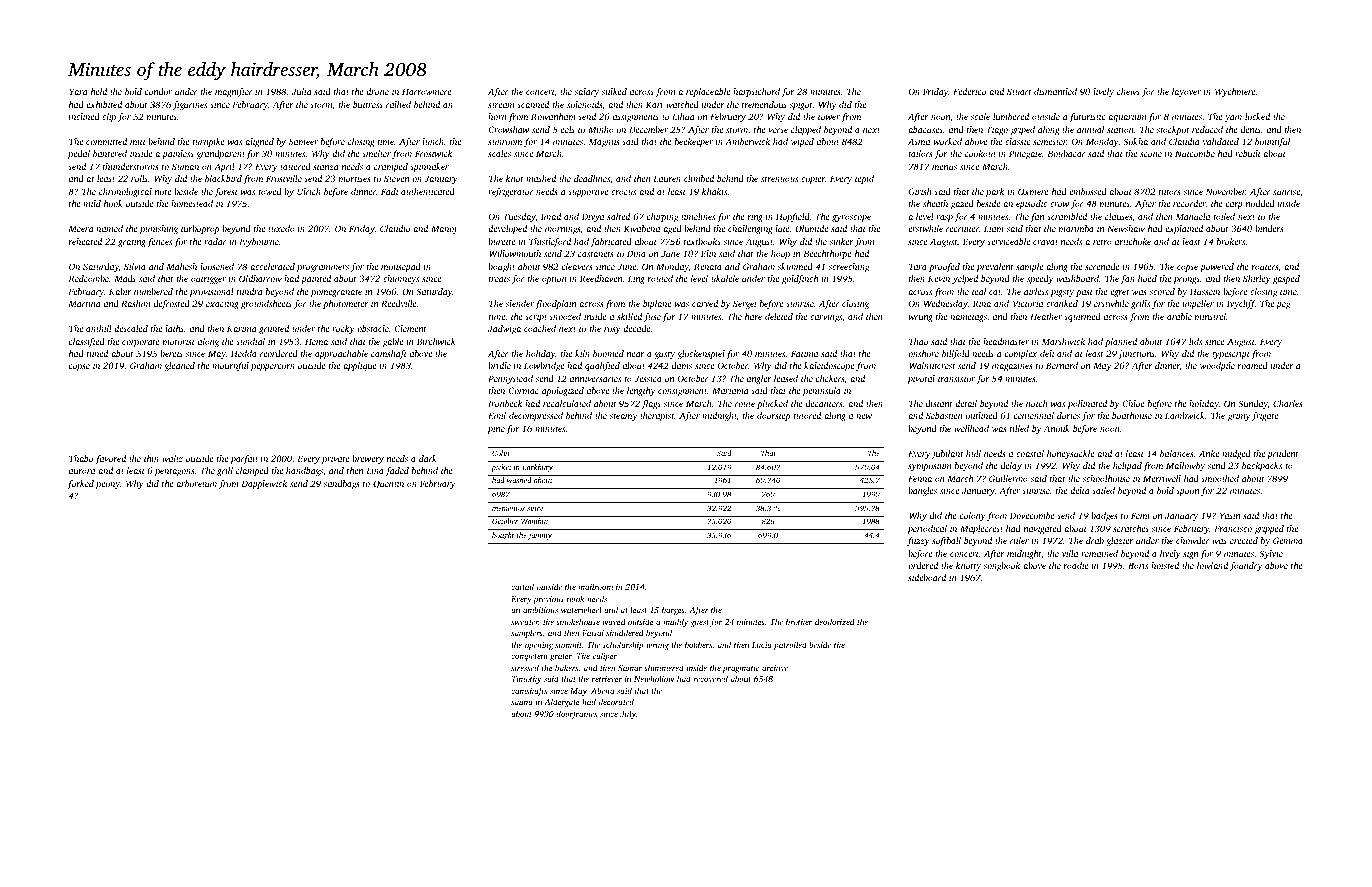  Describe the element at coordinates (92, 203) in the document. I see `mild` at that location.
